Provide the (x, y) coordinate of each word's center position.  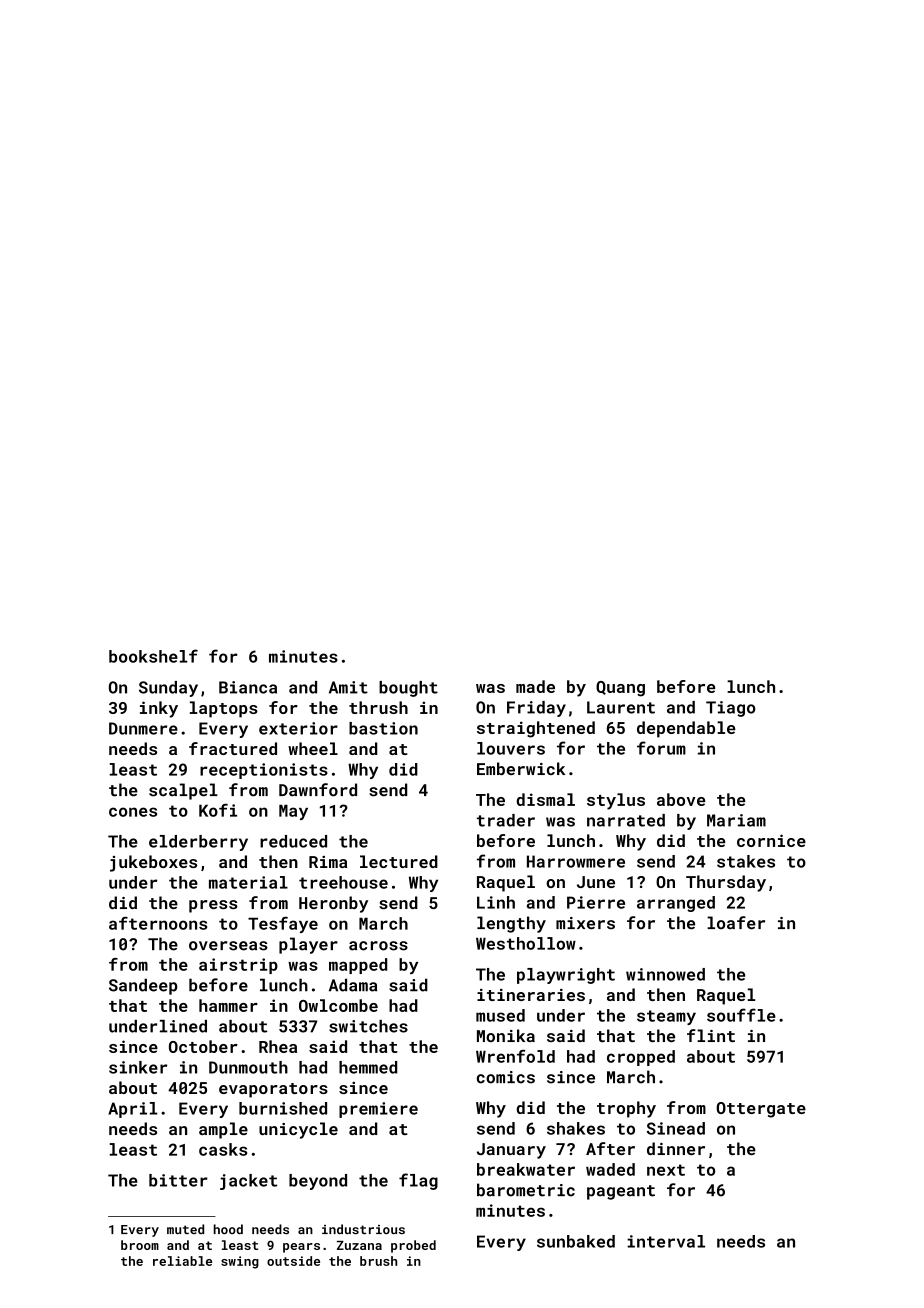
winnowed (665, 974)
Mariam (736, 820)
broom (140, 1245)
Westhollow (526, 943)
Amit (348, 687)
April (133, 1110)
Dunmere (143, 728)
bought (408, 689)
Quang (620, 689)
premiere (378, 1110)
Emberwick (521, 768)
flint (711, 1035)
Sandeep (143, 986)
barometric (526, 1190)
